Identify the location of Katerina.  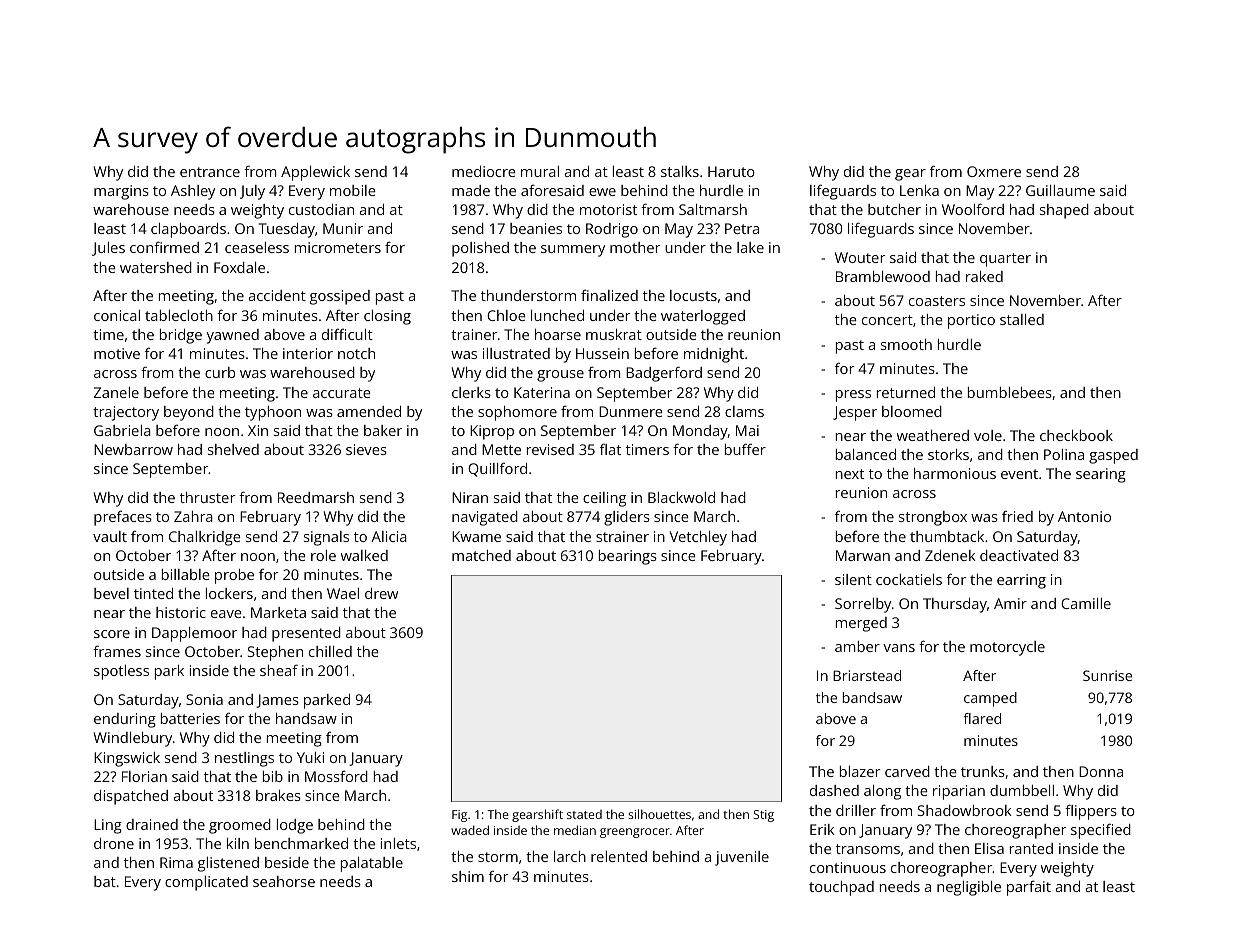
(542, 392).
